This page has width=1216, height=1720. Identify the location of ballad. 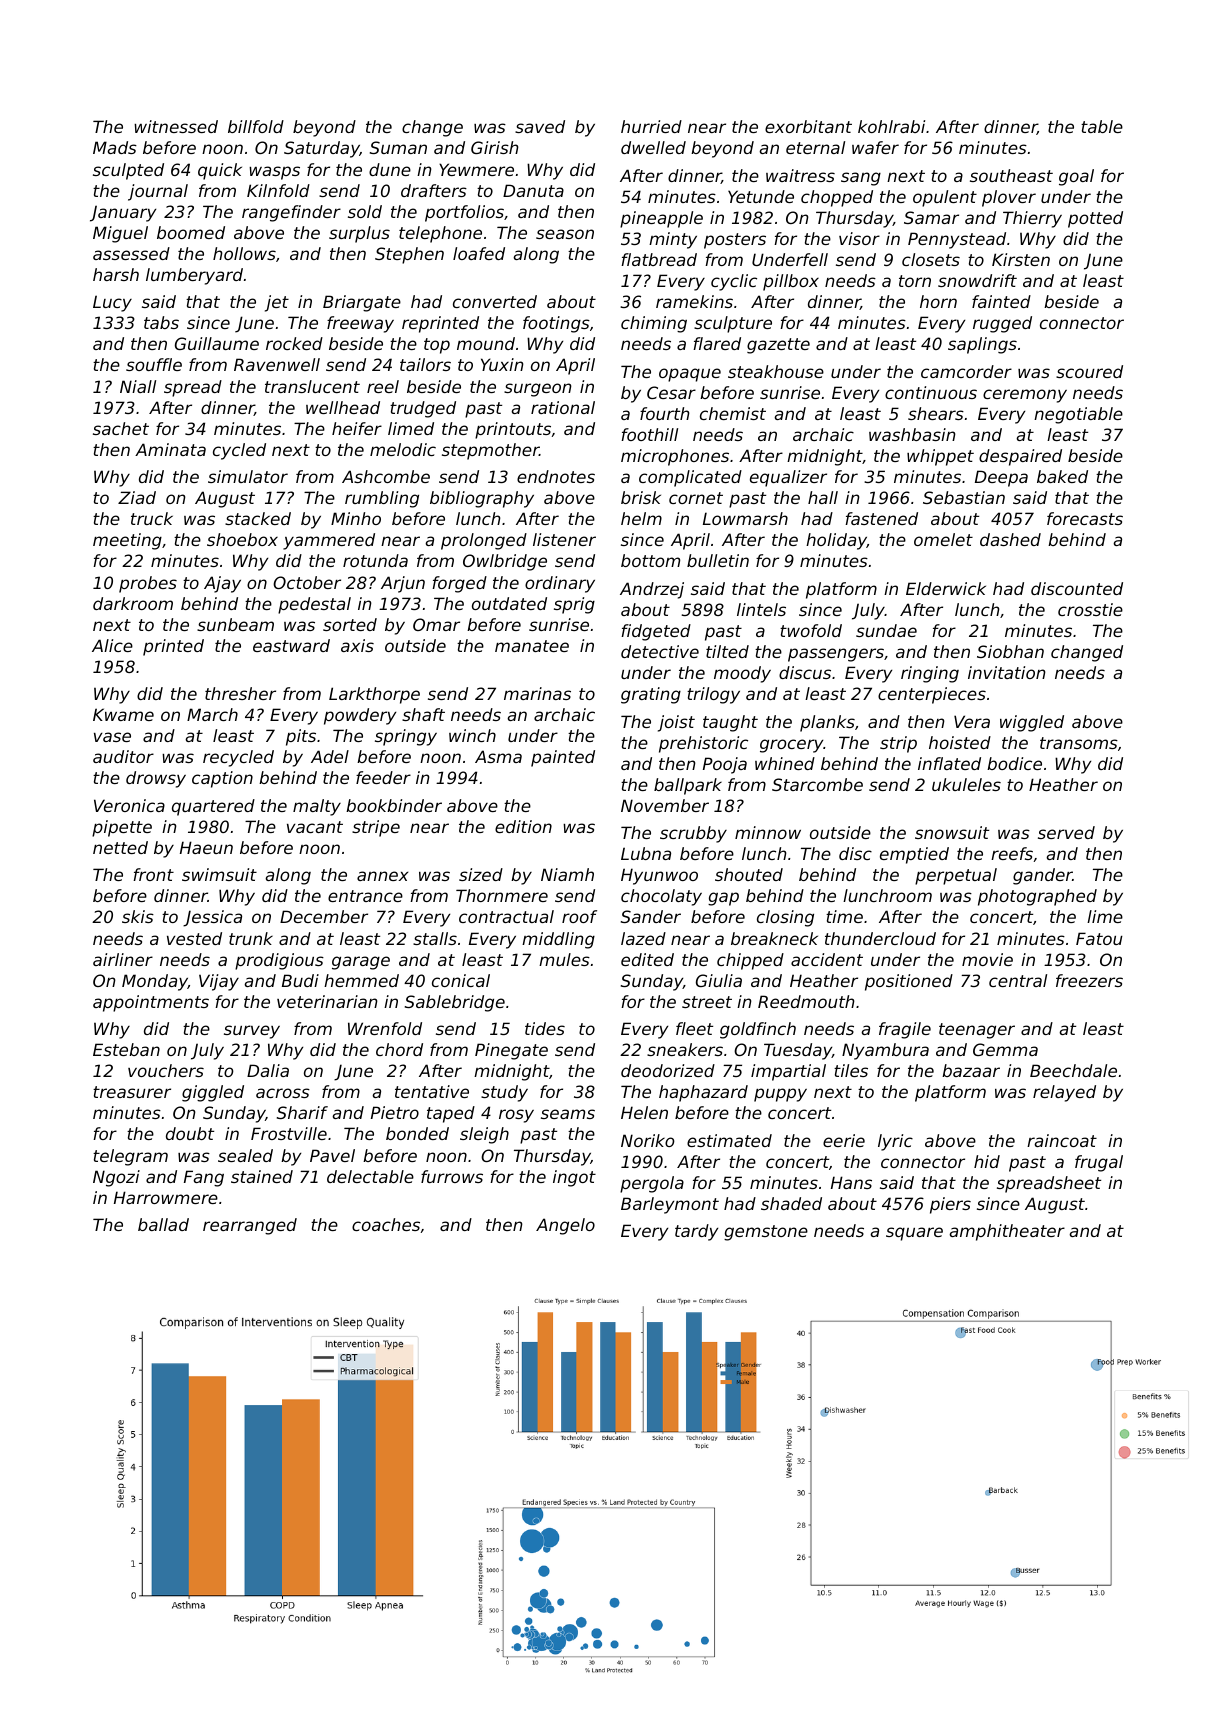
(163, 1224).
